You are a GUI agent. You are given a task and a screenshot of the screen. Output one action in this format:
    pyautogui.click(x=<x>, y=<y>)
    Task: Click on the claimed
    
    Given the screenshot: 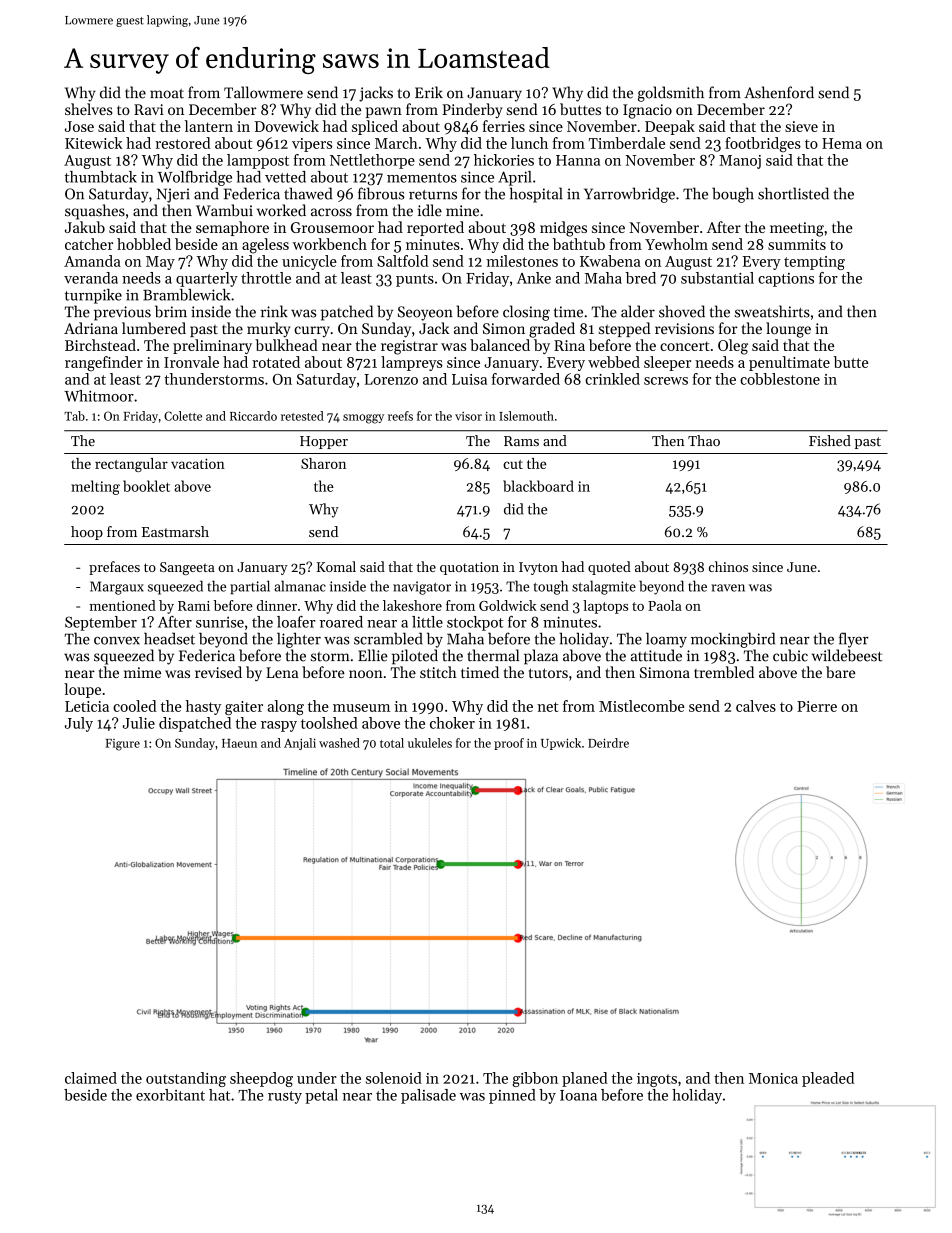 What is the action you would take?
    pyautogui.click(x=91, y=1078)
